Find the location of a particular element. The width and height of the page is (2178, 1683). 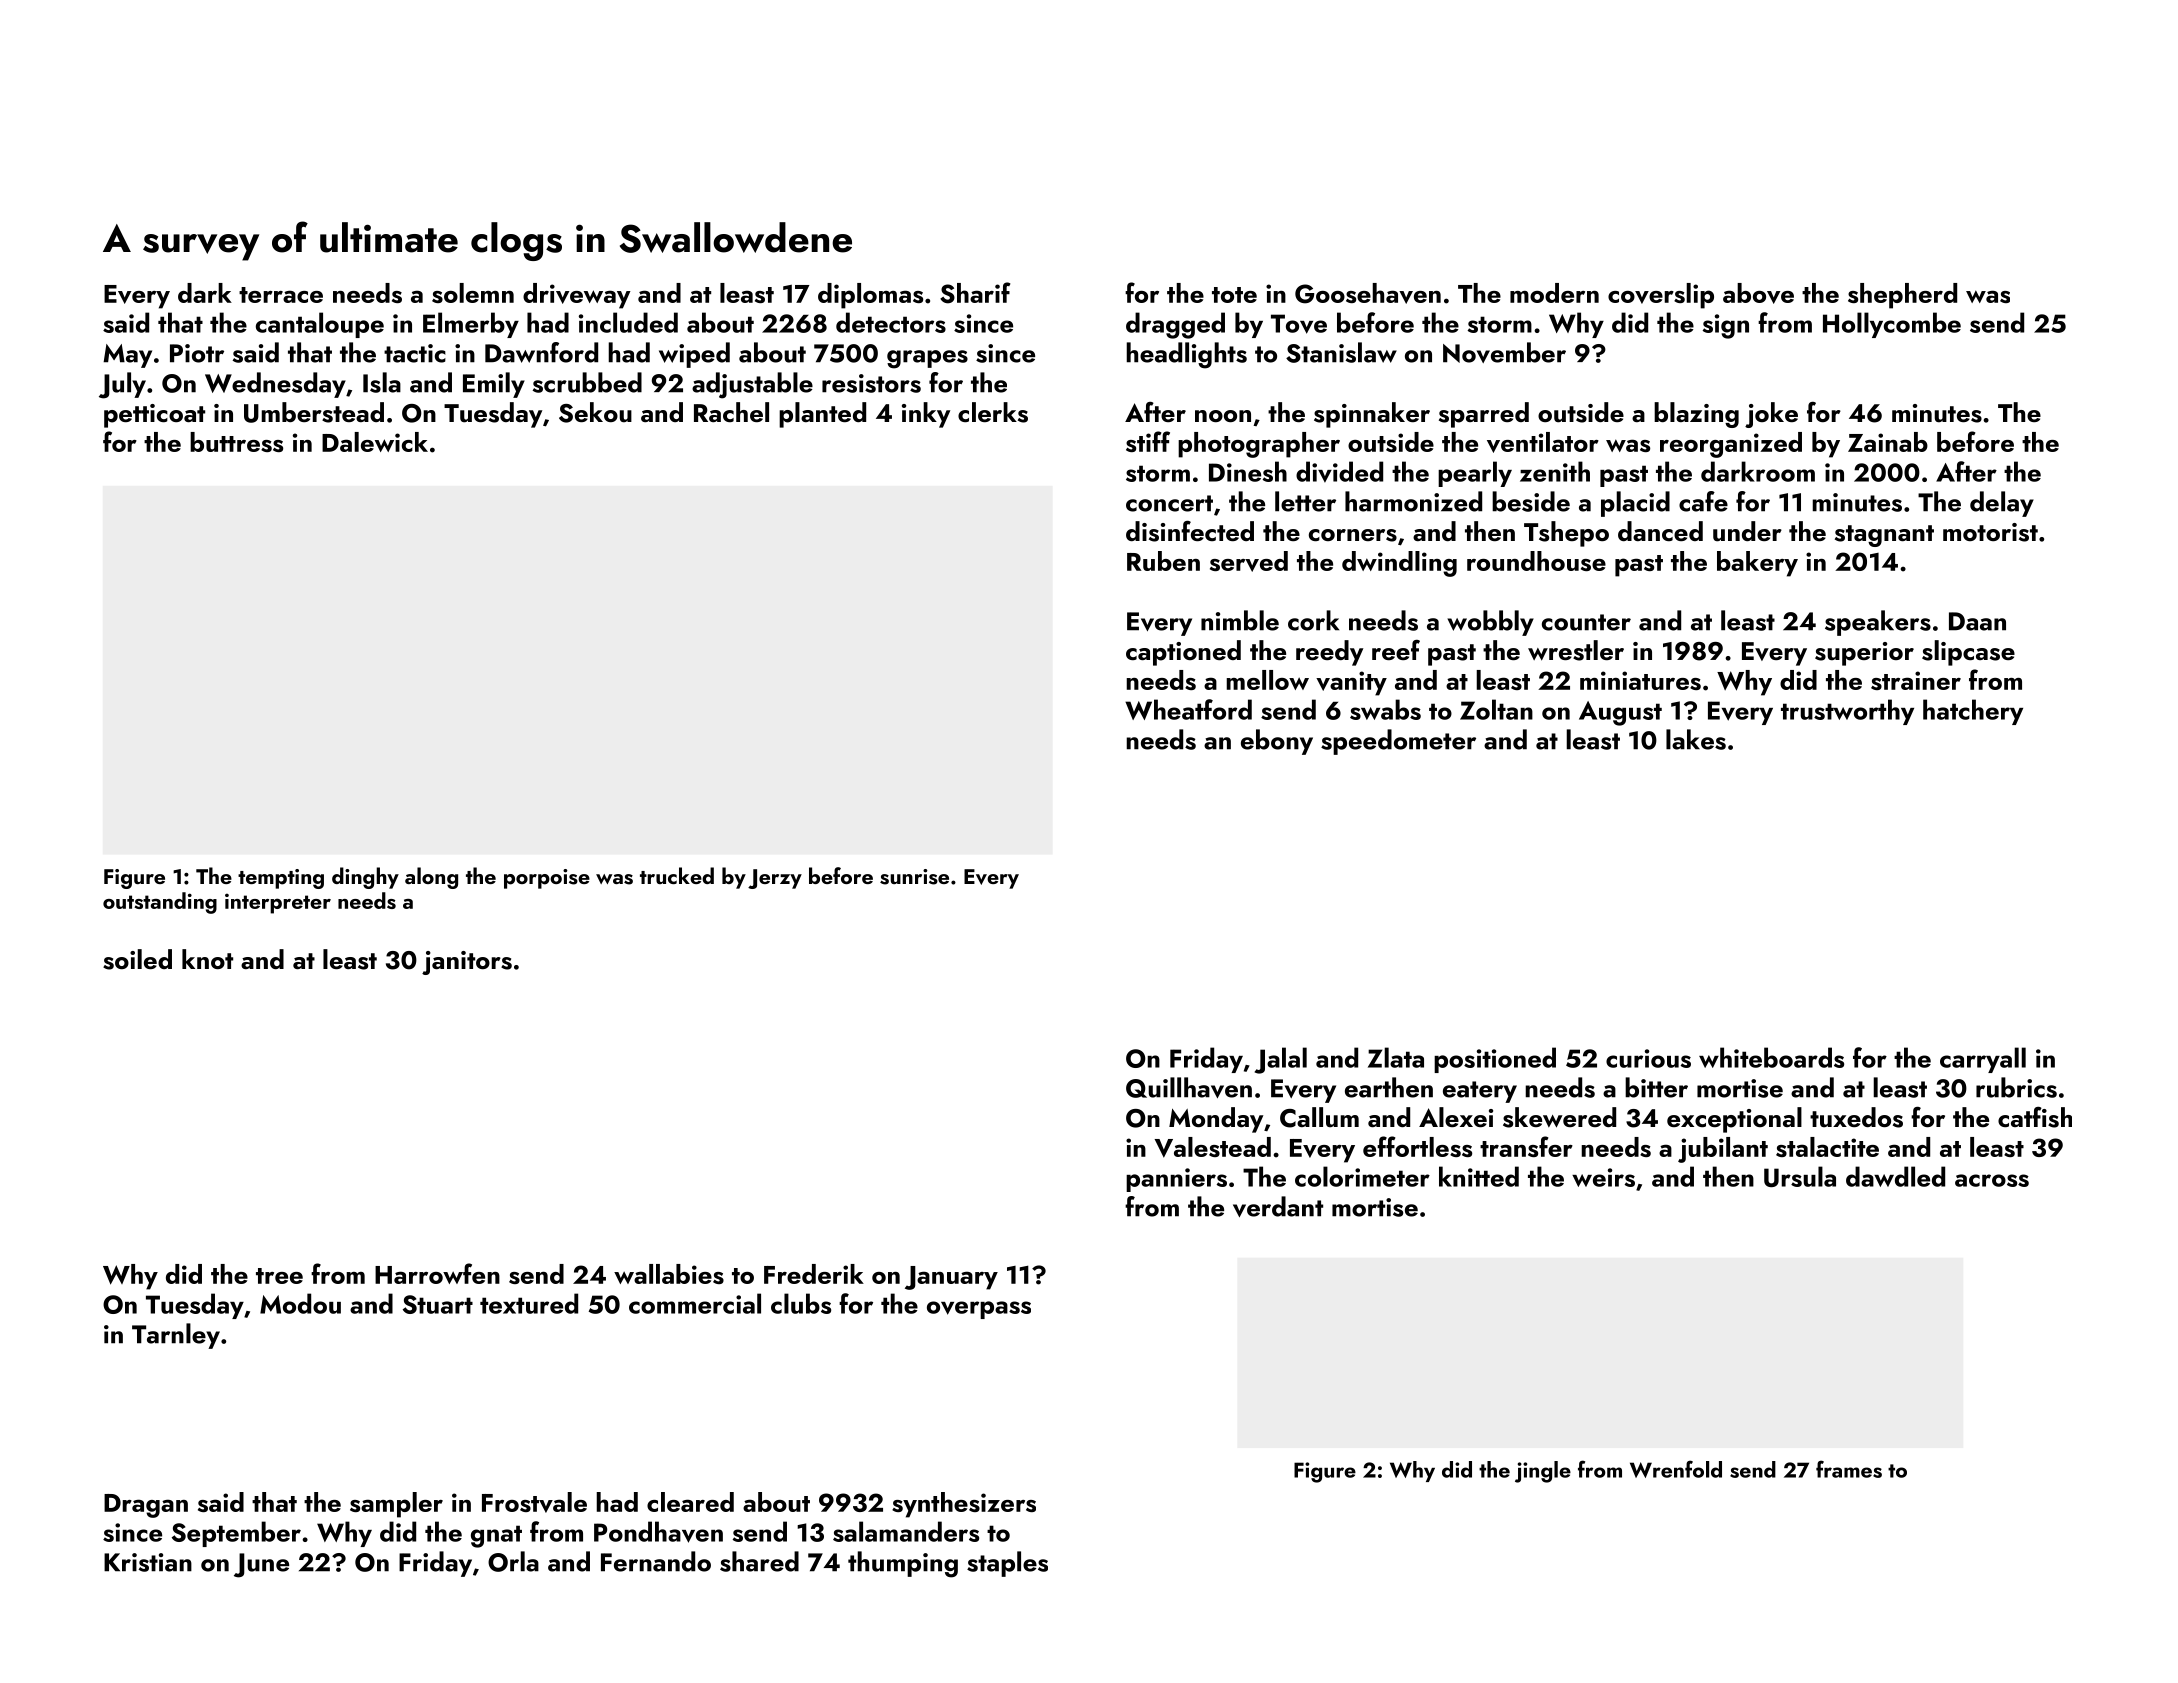

buttress is located at coordinates (236, 442).
